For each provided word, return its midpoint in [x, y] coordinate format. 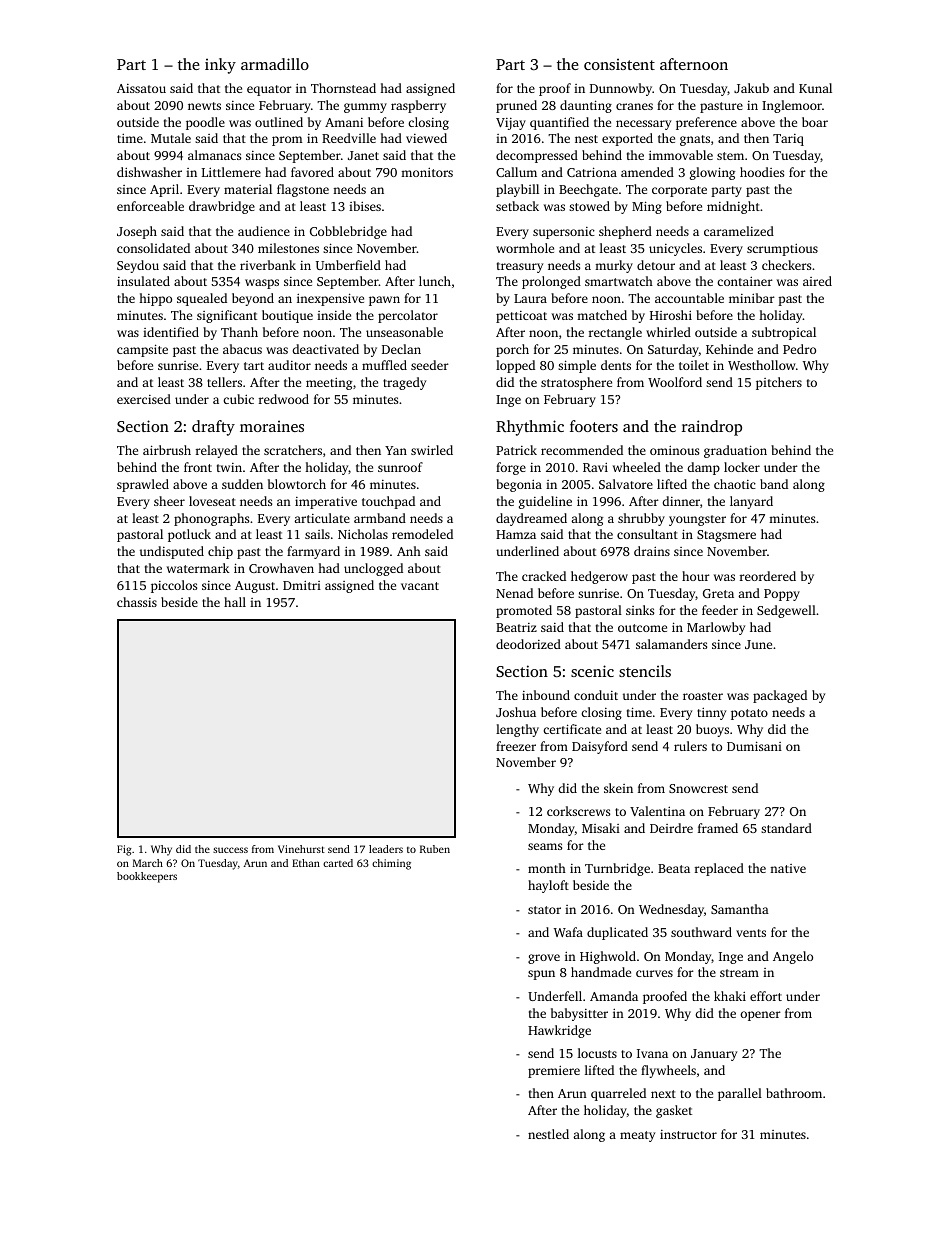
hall [235, 602]
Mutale [171, 138]
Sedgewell [786, 611]
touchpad [388, 502]
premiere [554, 1072]
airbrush [167, 450]
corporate [679, 191]
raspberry [418, 106]
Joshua [516, 712]
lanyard [751, 502]
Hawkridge [559, 1031]
